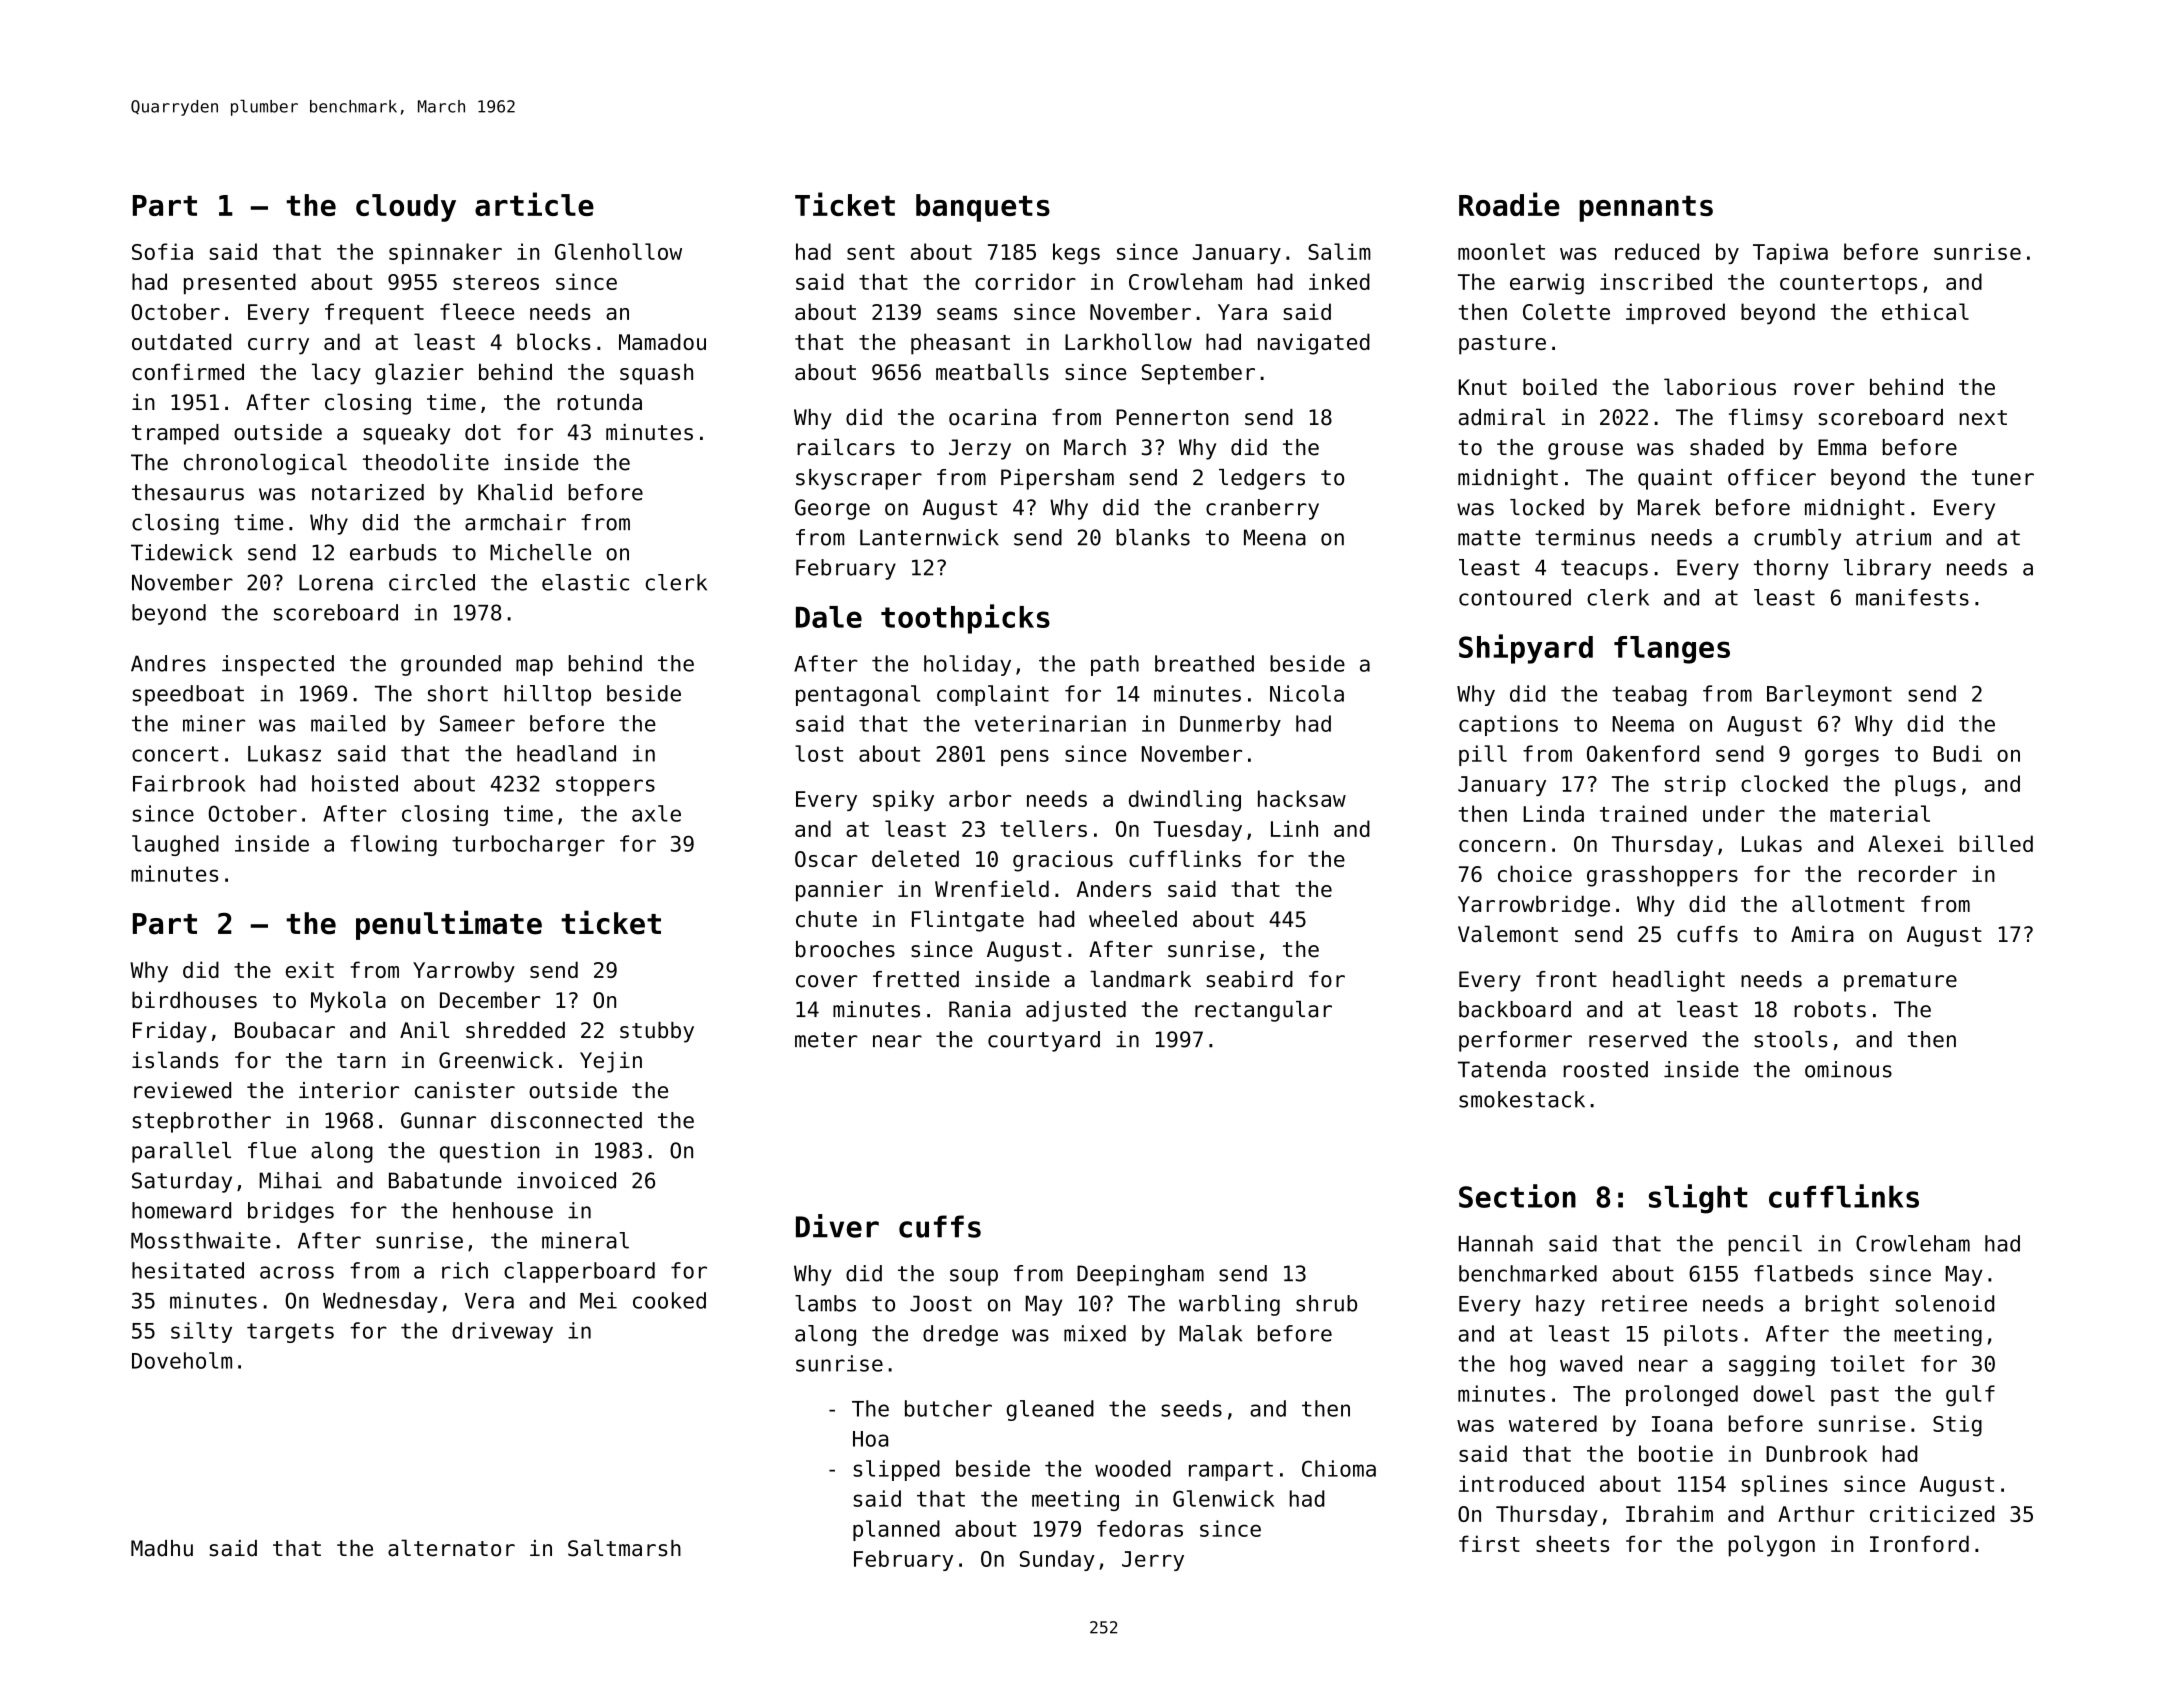 The image size is (2178, 1683). What do you see at coordinates (464, 972) in the screenshot?
I see `Yarrowby` at bounding box center [464, 972].
